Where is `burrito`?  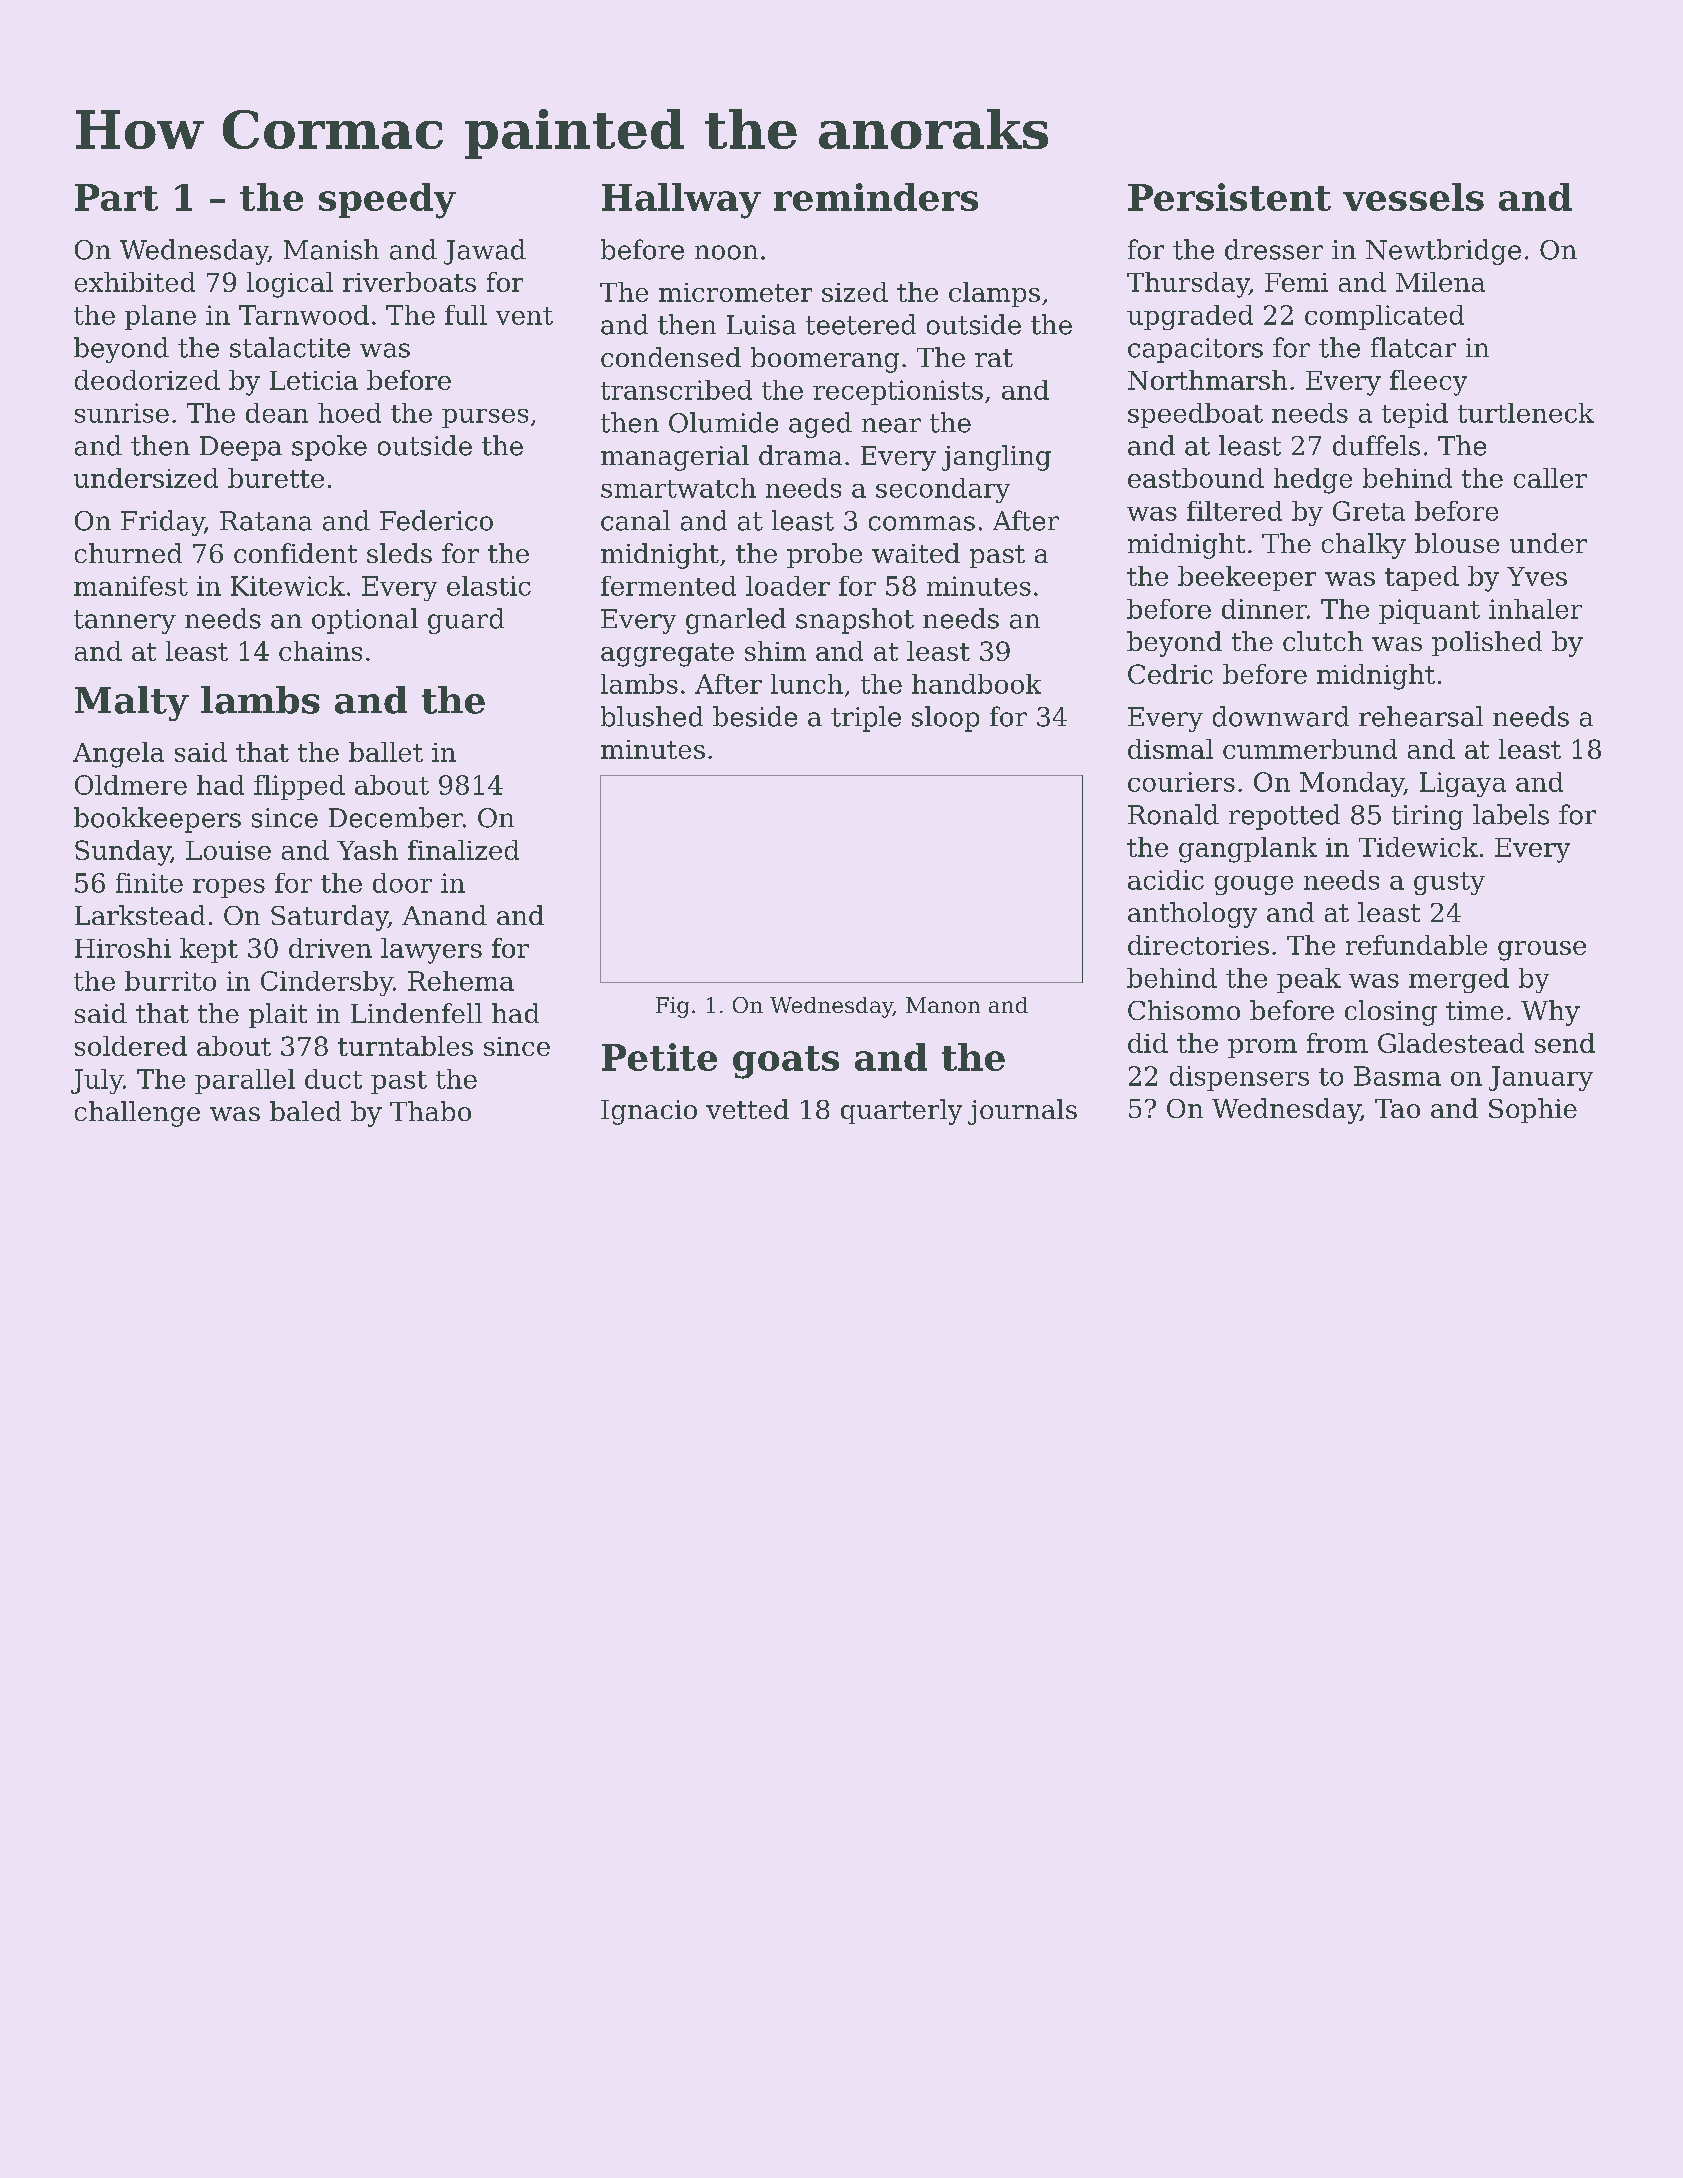
burrito is located at coordinates (170, 981).
